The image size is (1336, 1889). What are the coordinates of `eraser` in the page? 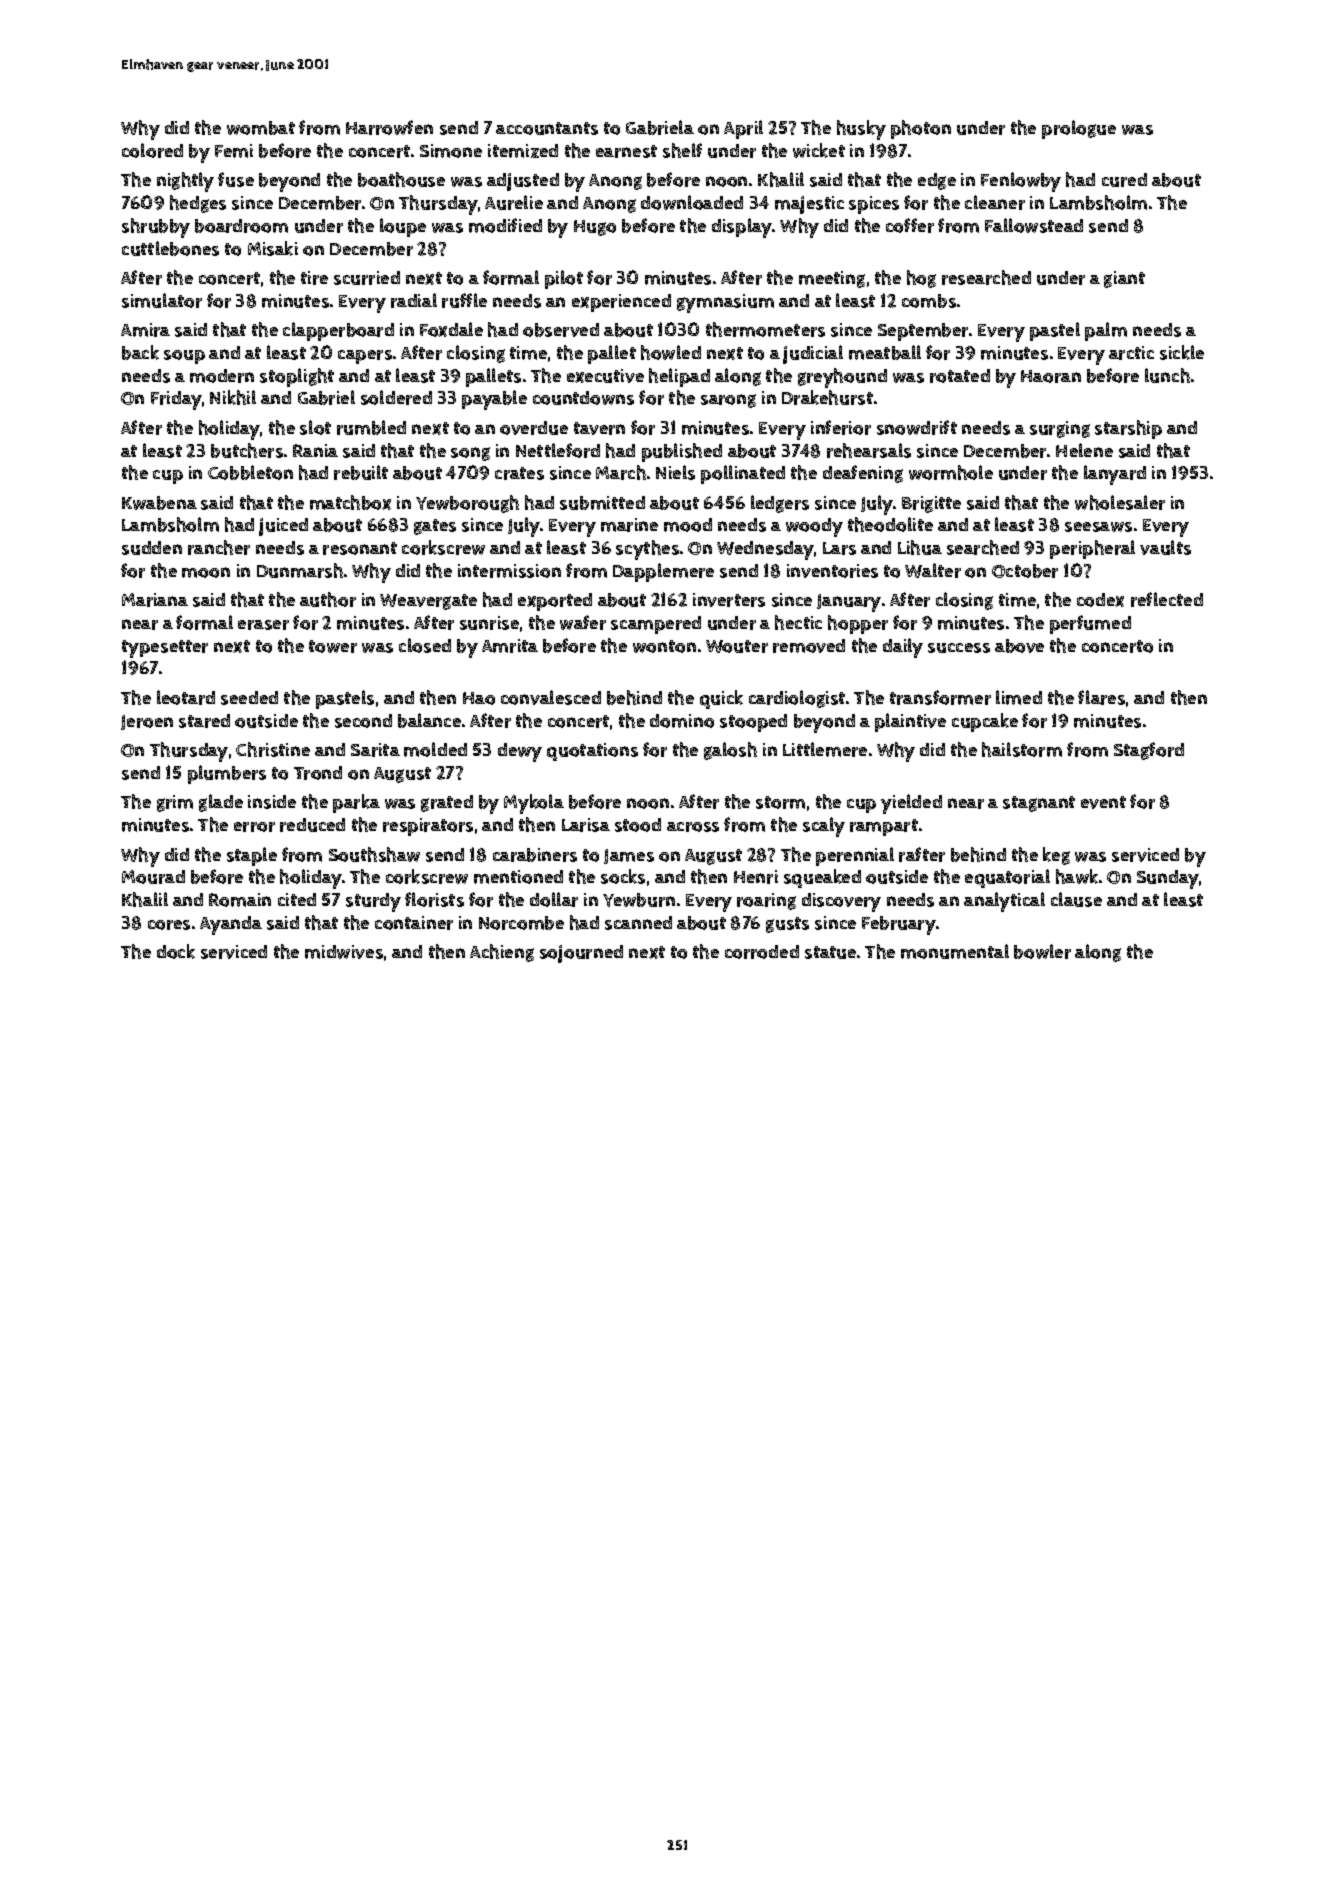 It's located at (263, 625).
